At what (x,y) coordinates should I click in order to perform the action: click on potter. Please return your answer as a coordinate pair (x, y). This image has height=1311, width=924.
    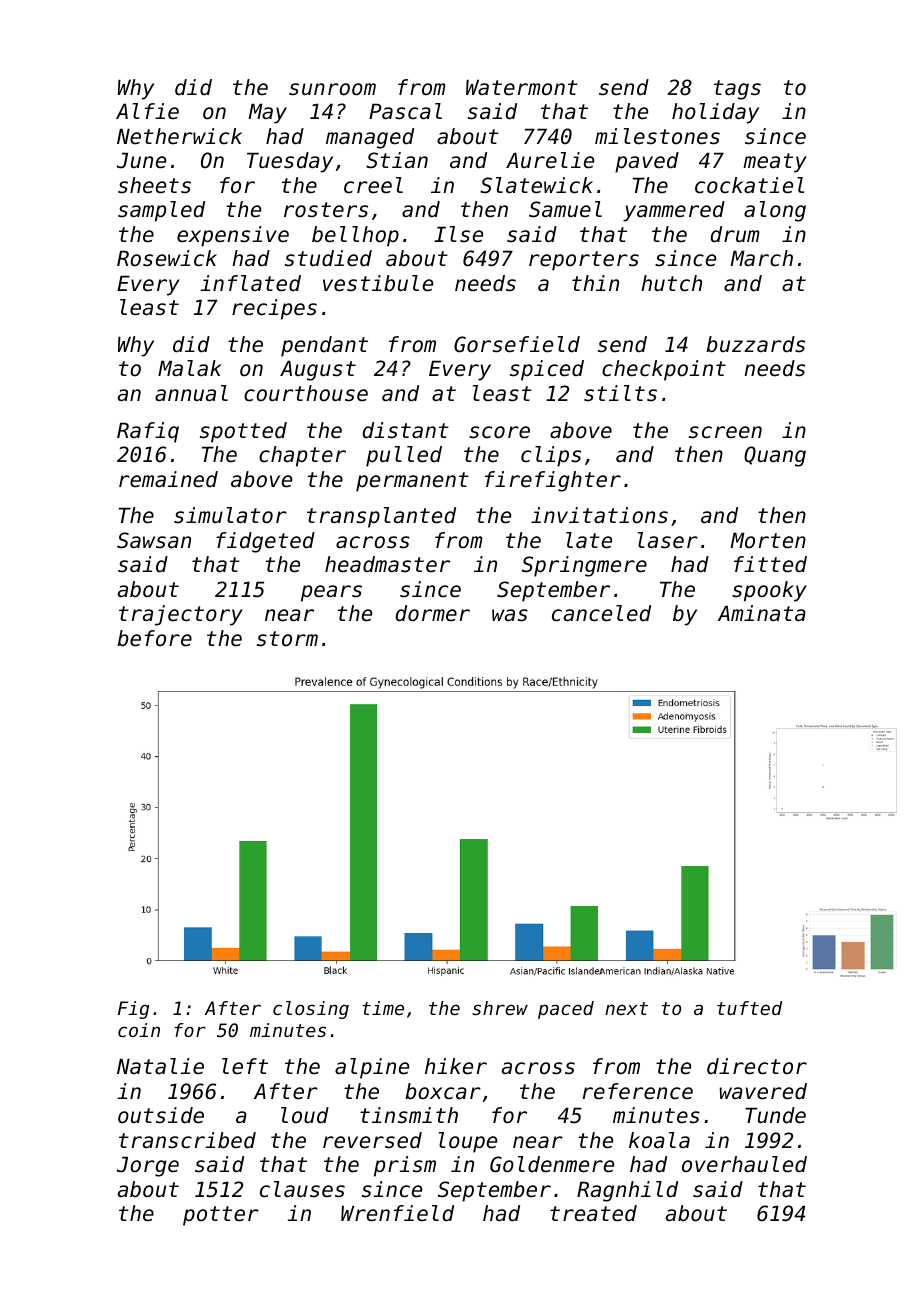
    Looking at the image, I should click on (221, 1216).
